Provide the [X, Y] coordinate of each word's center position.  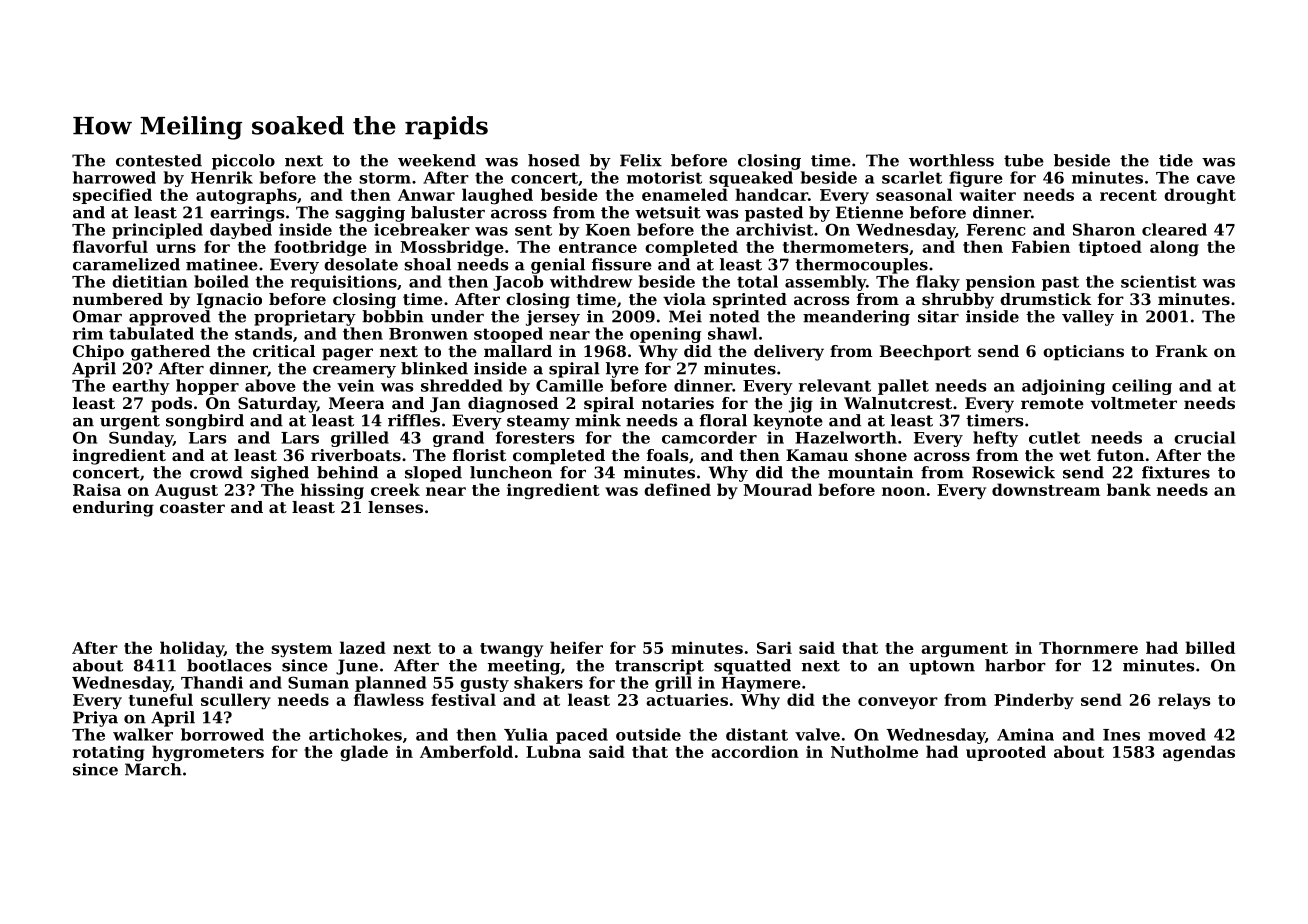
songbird [205, 422]
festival [463, 699]
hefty [995, 439]
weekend [437, 160]
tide [1176, 160]
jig [801, 405]
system [301, 650]
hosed [554, 160]
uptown [942, 667]
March [153, 769]
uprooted [1006, 753]
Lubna [553, 751]
